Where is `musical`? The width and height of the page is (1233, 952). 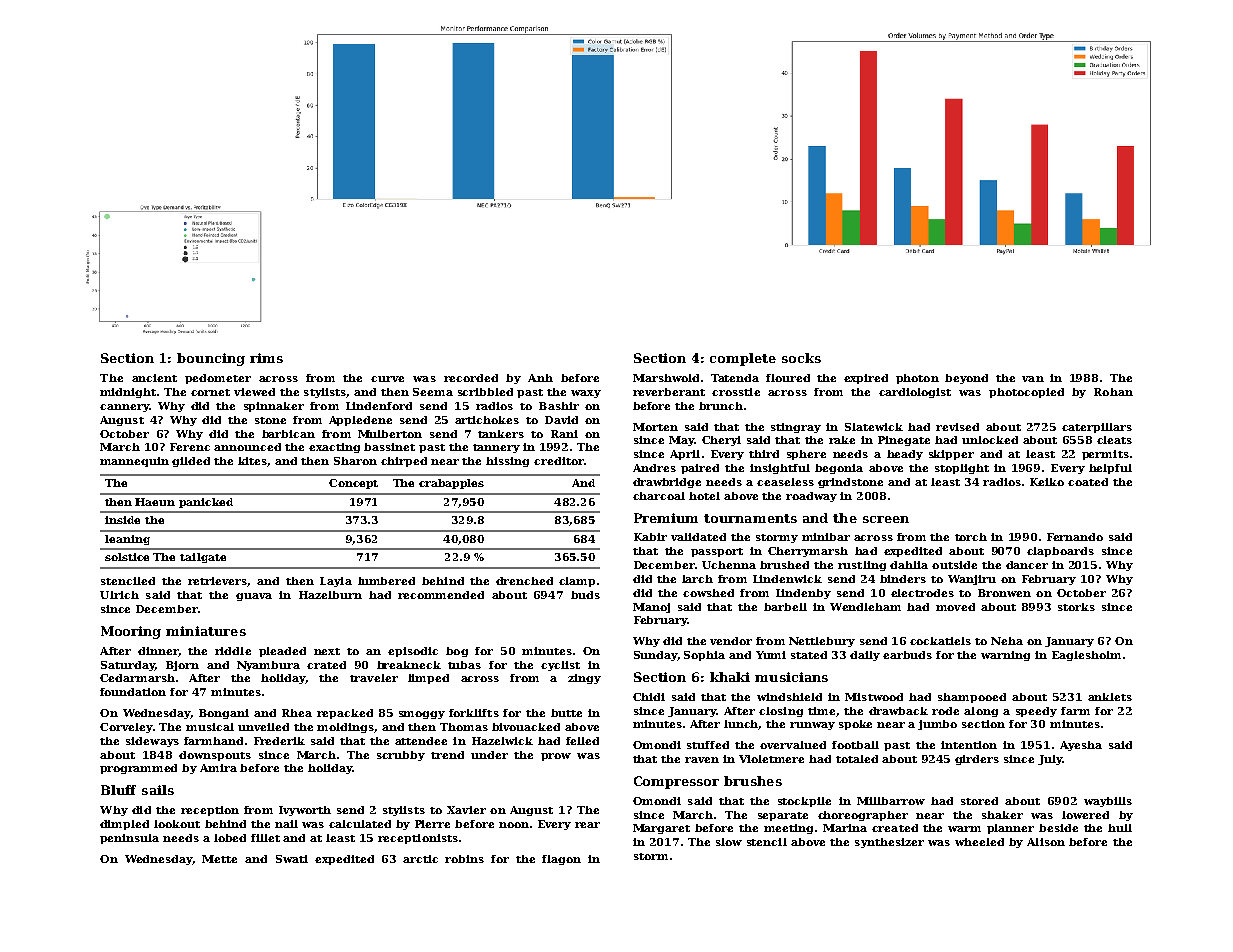
musical is located at coordinates (210, 727).
